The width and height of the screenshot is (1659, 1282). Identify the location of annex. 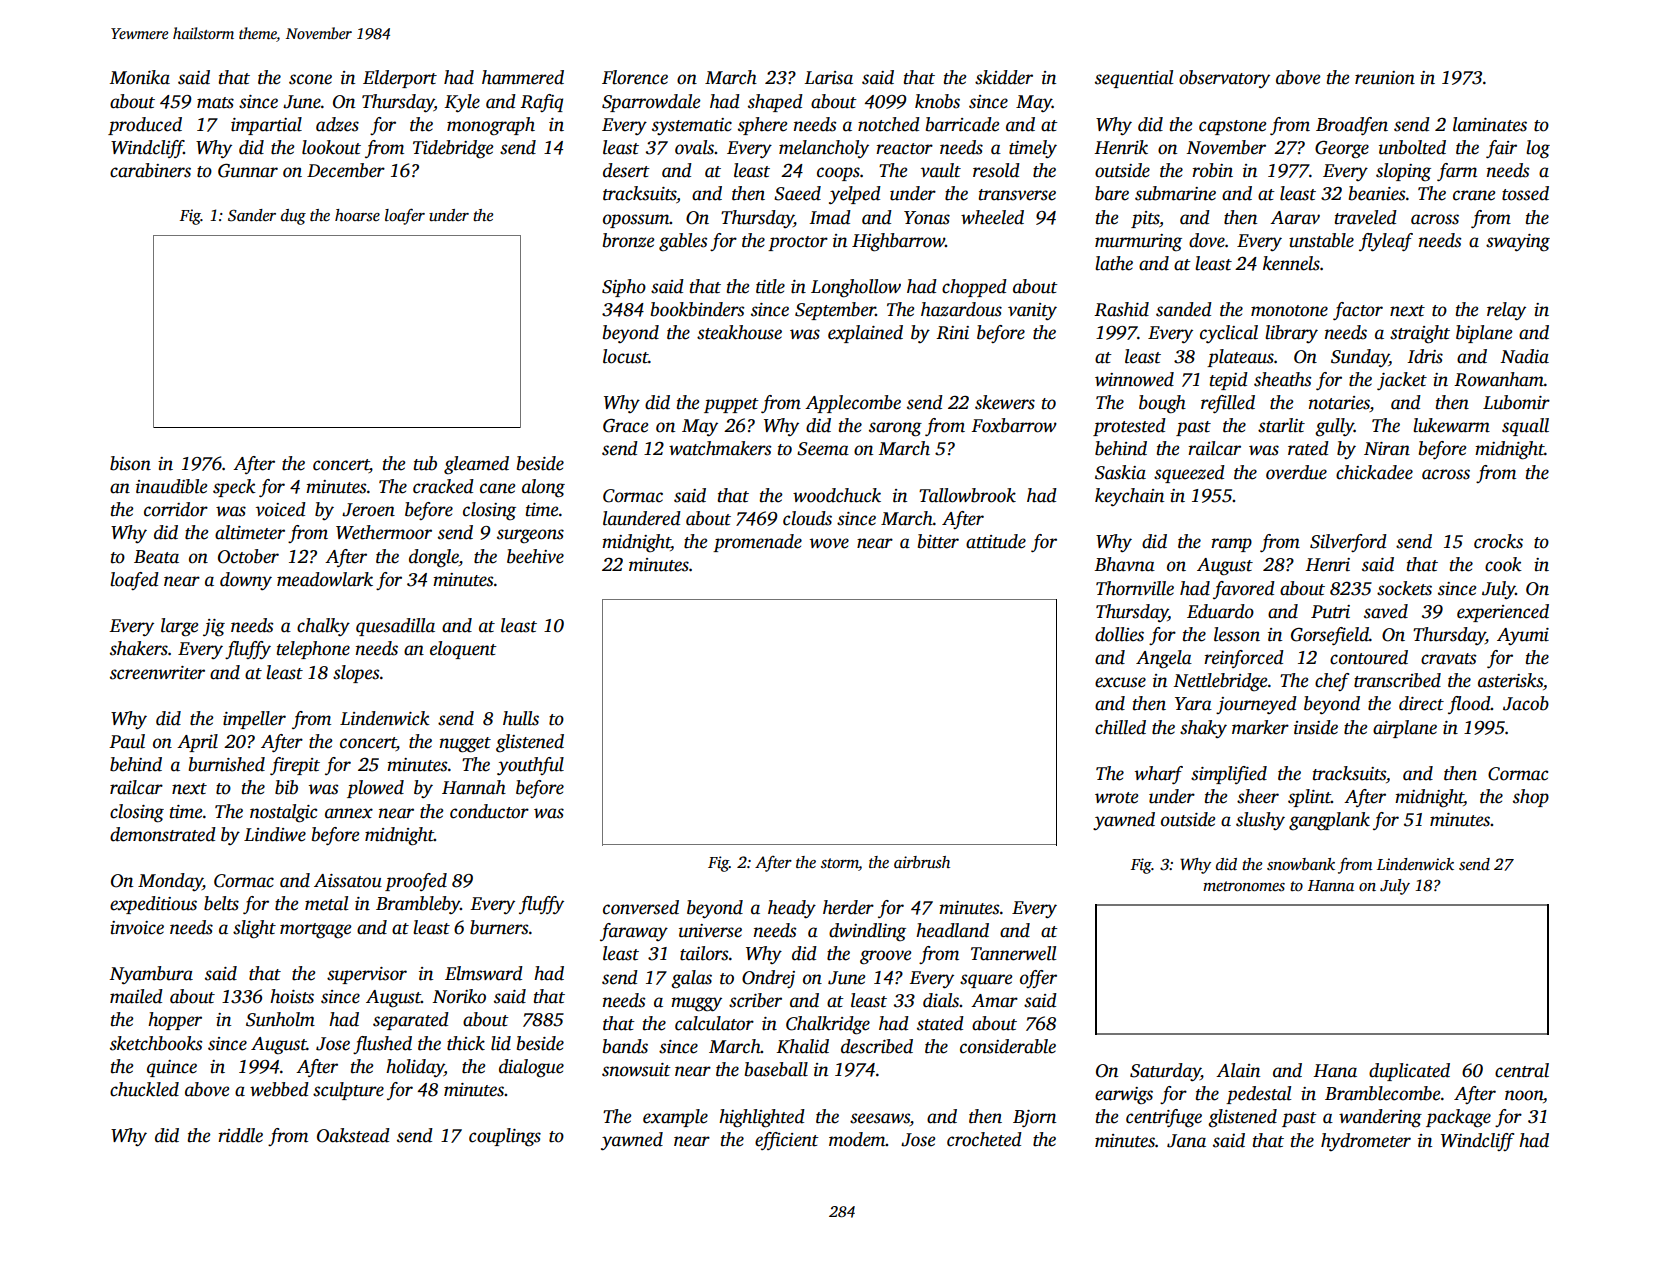
(349, 813).
